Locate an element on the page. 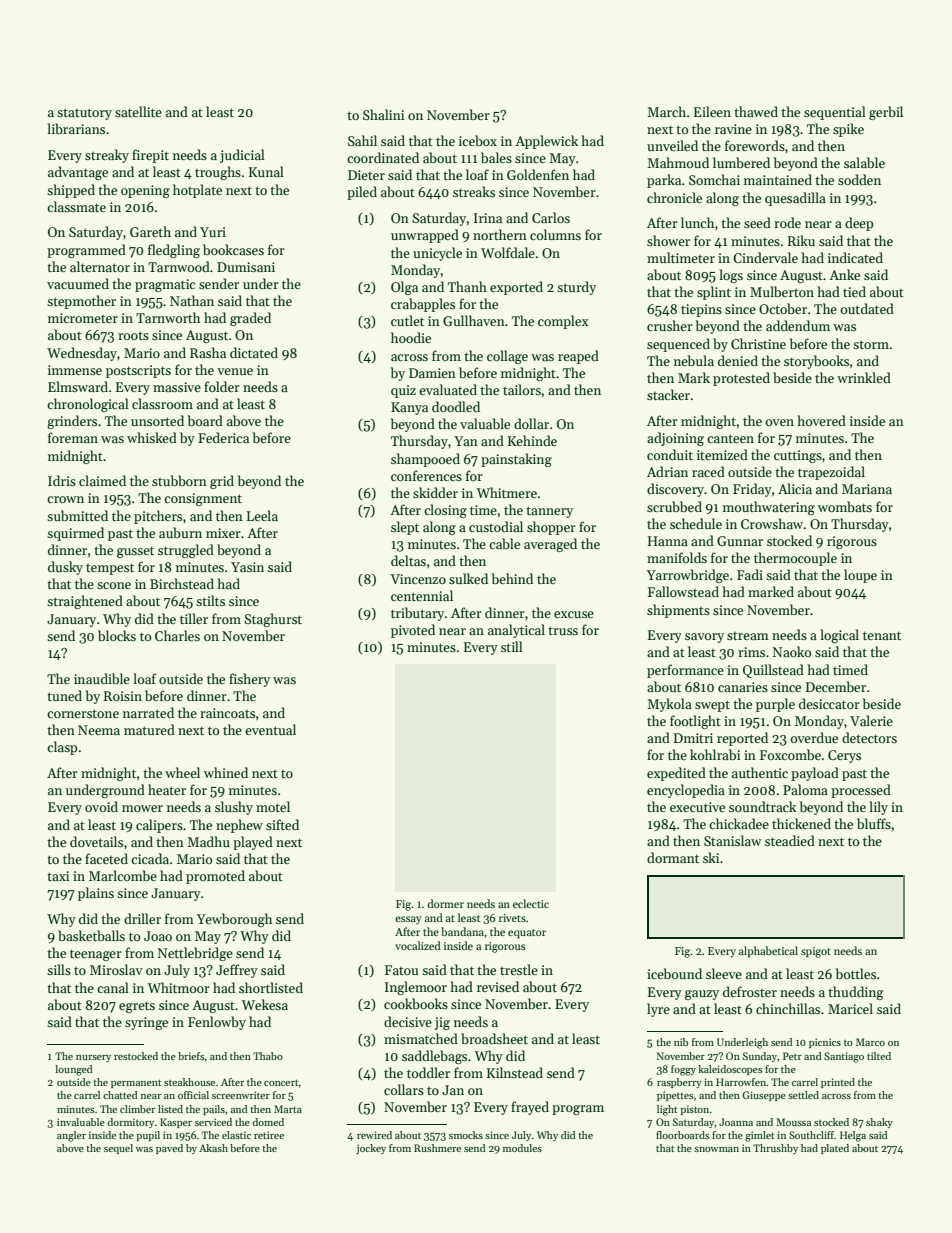 This page has height=1233, width=952. spike is located at coordinates (848, 130).
